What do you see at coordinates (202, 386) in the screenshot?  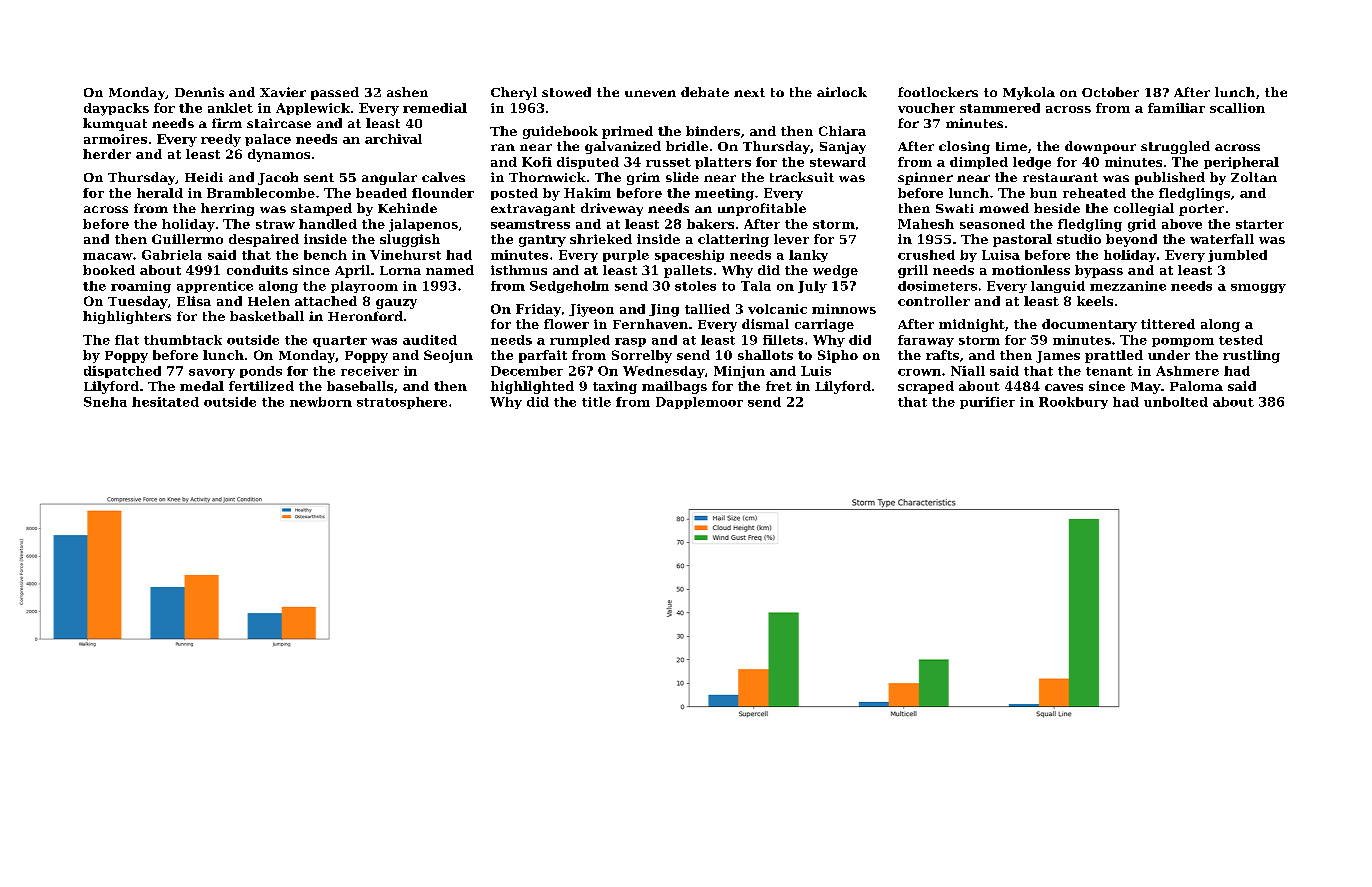 I see `medal` at bounding box center [202, 386].
